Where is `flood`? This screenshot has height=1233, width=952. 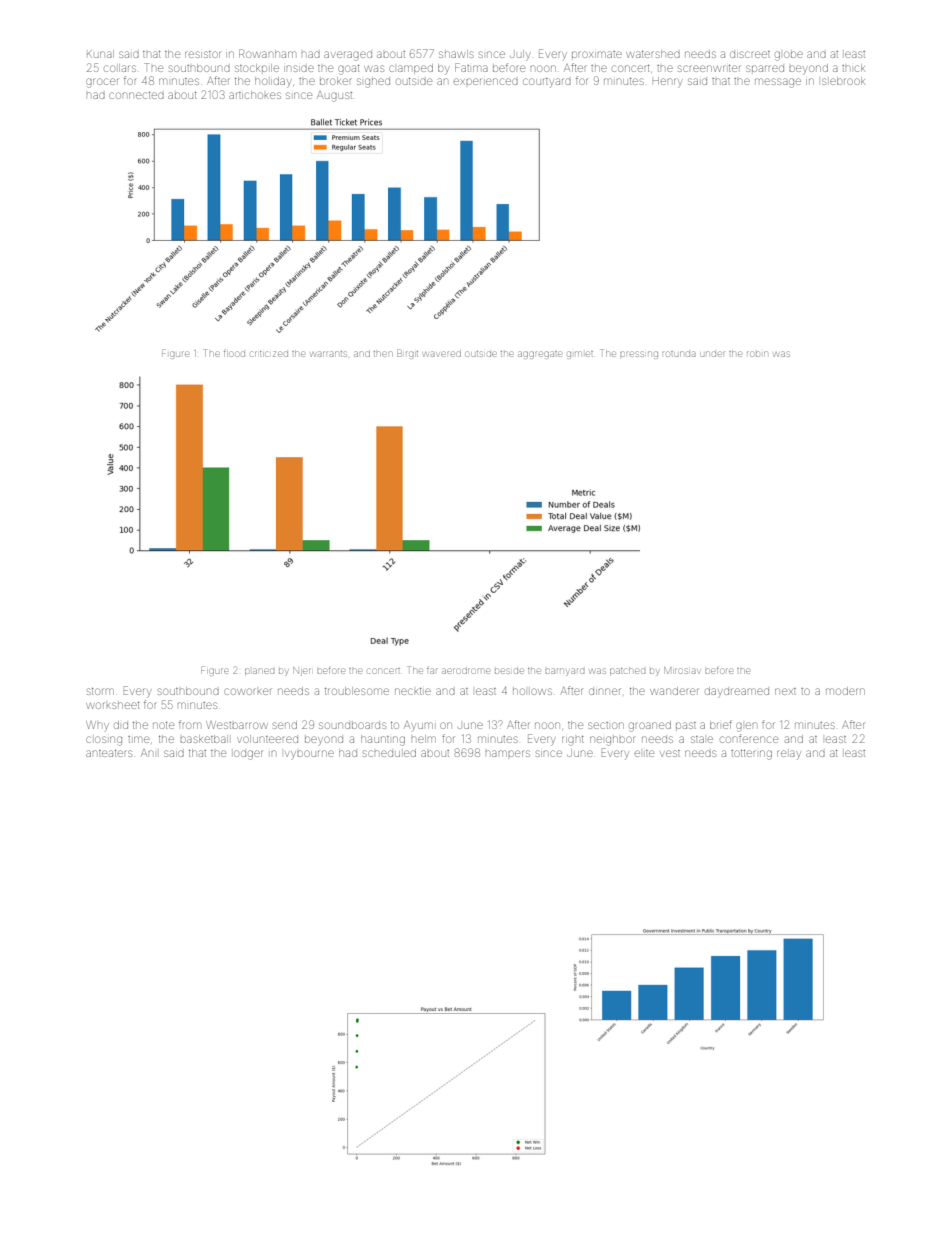
flood is located at coordinates (234, 354).
